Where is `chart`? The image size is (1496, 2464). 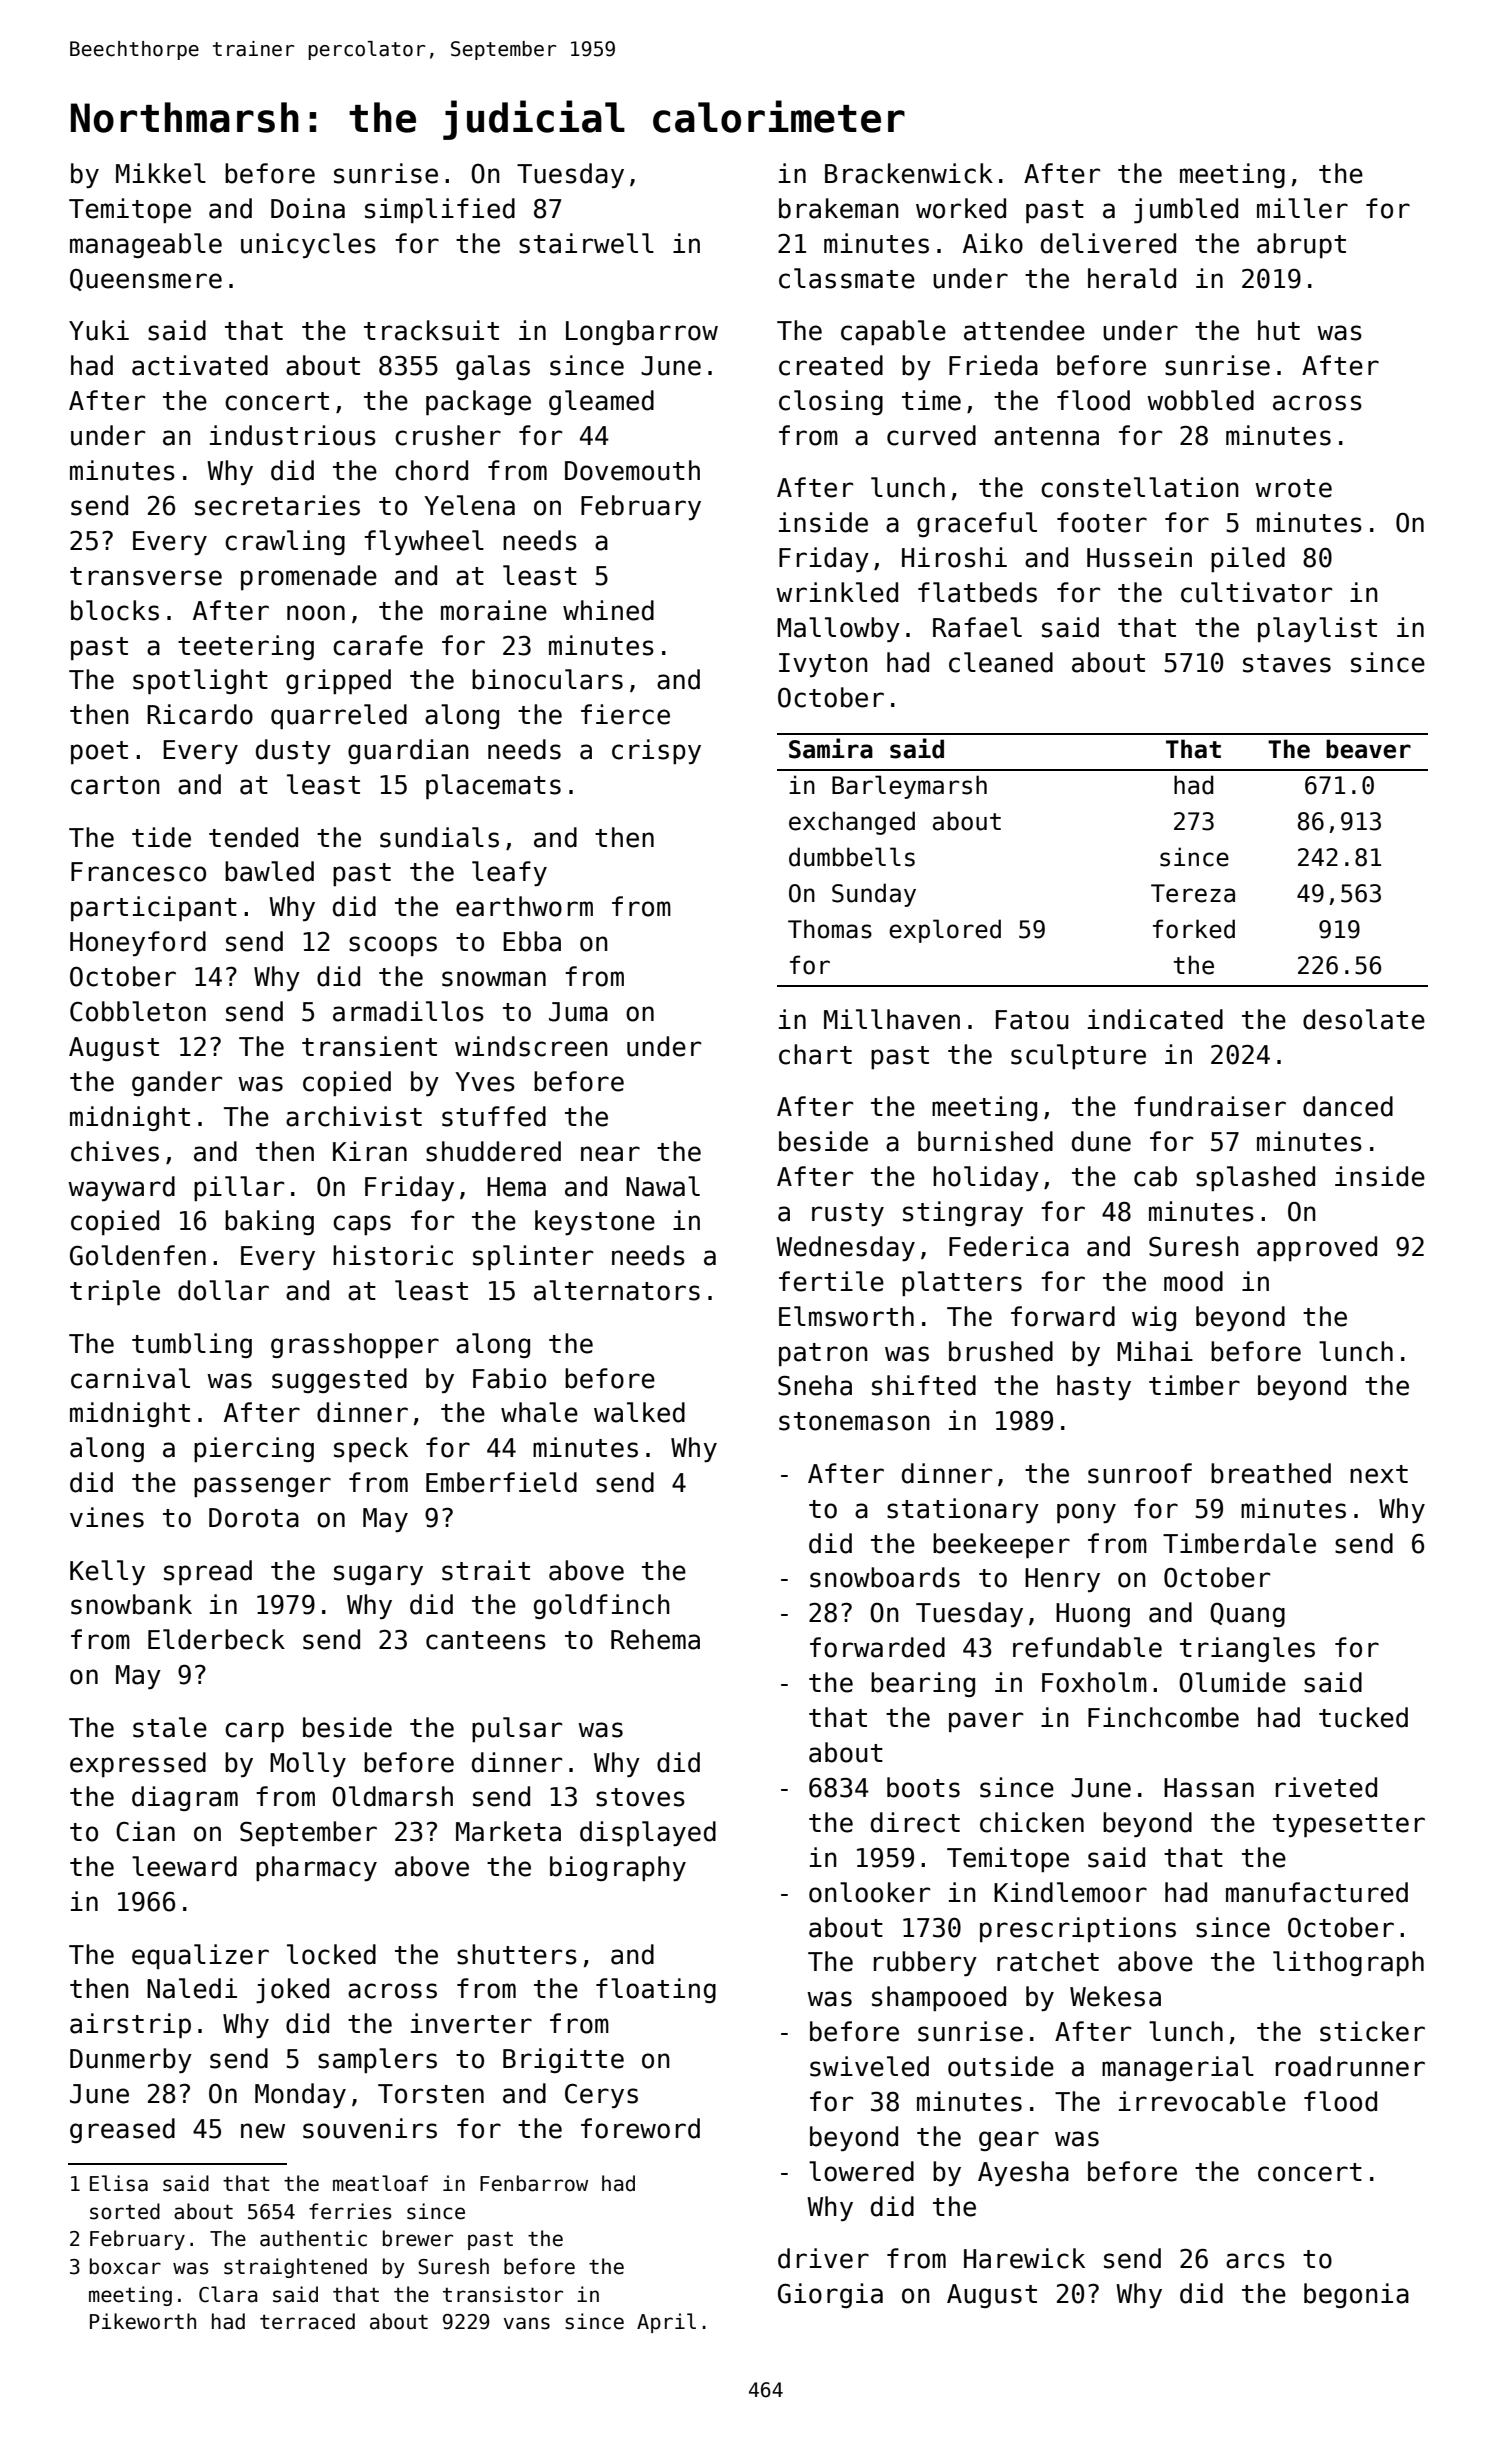 chart is located at coordinates (815, 1054).
